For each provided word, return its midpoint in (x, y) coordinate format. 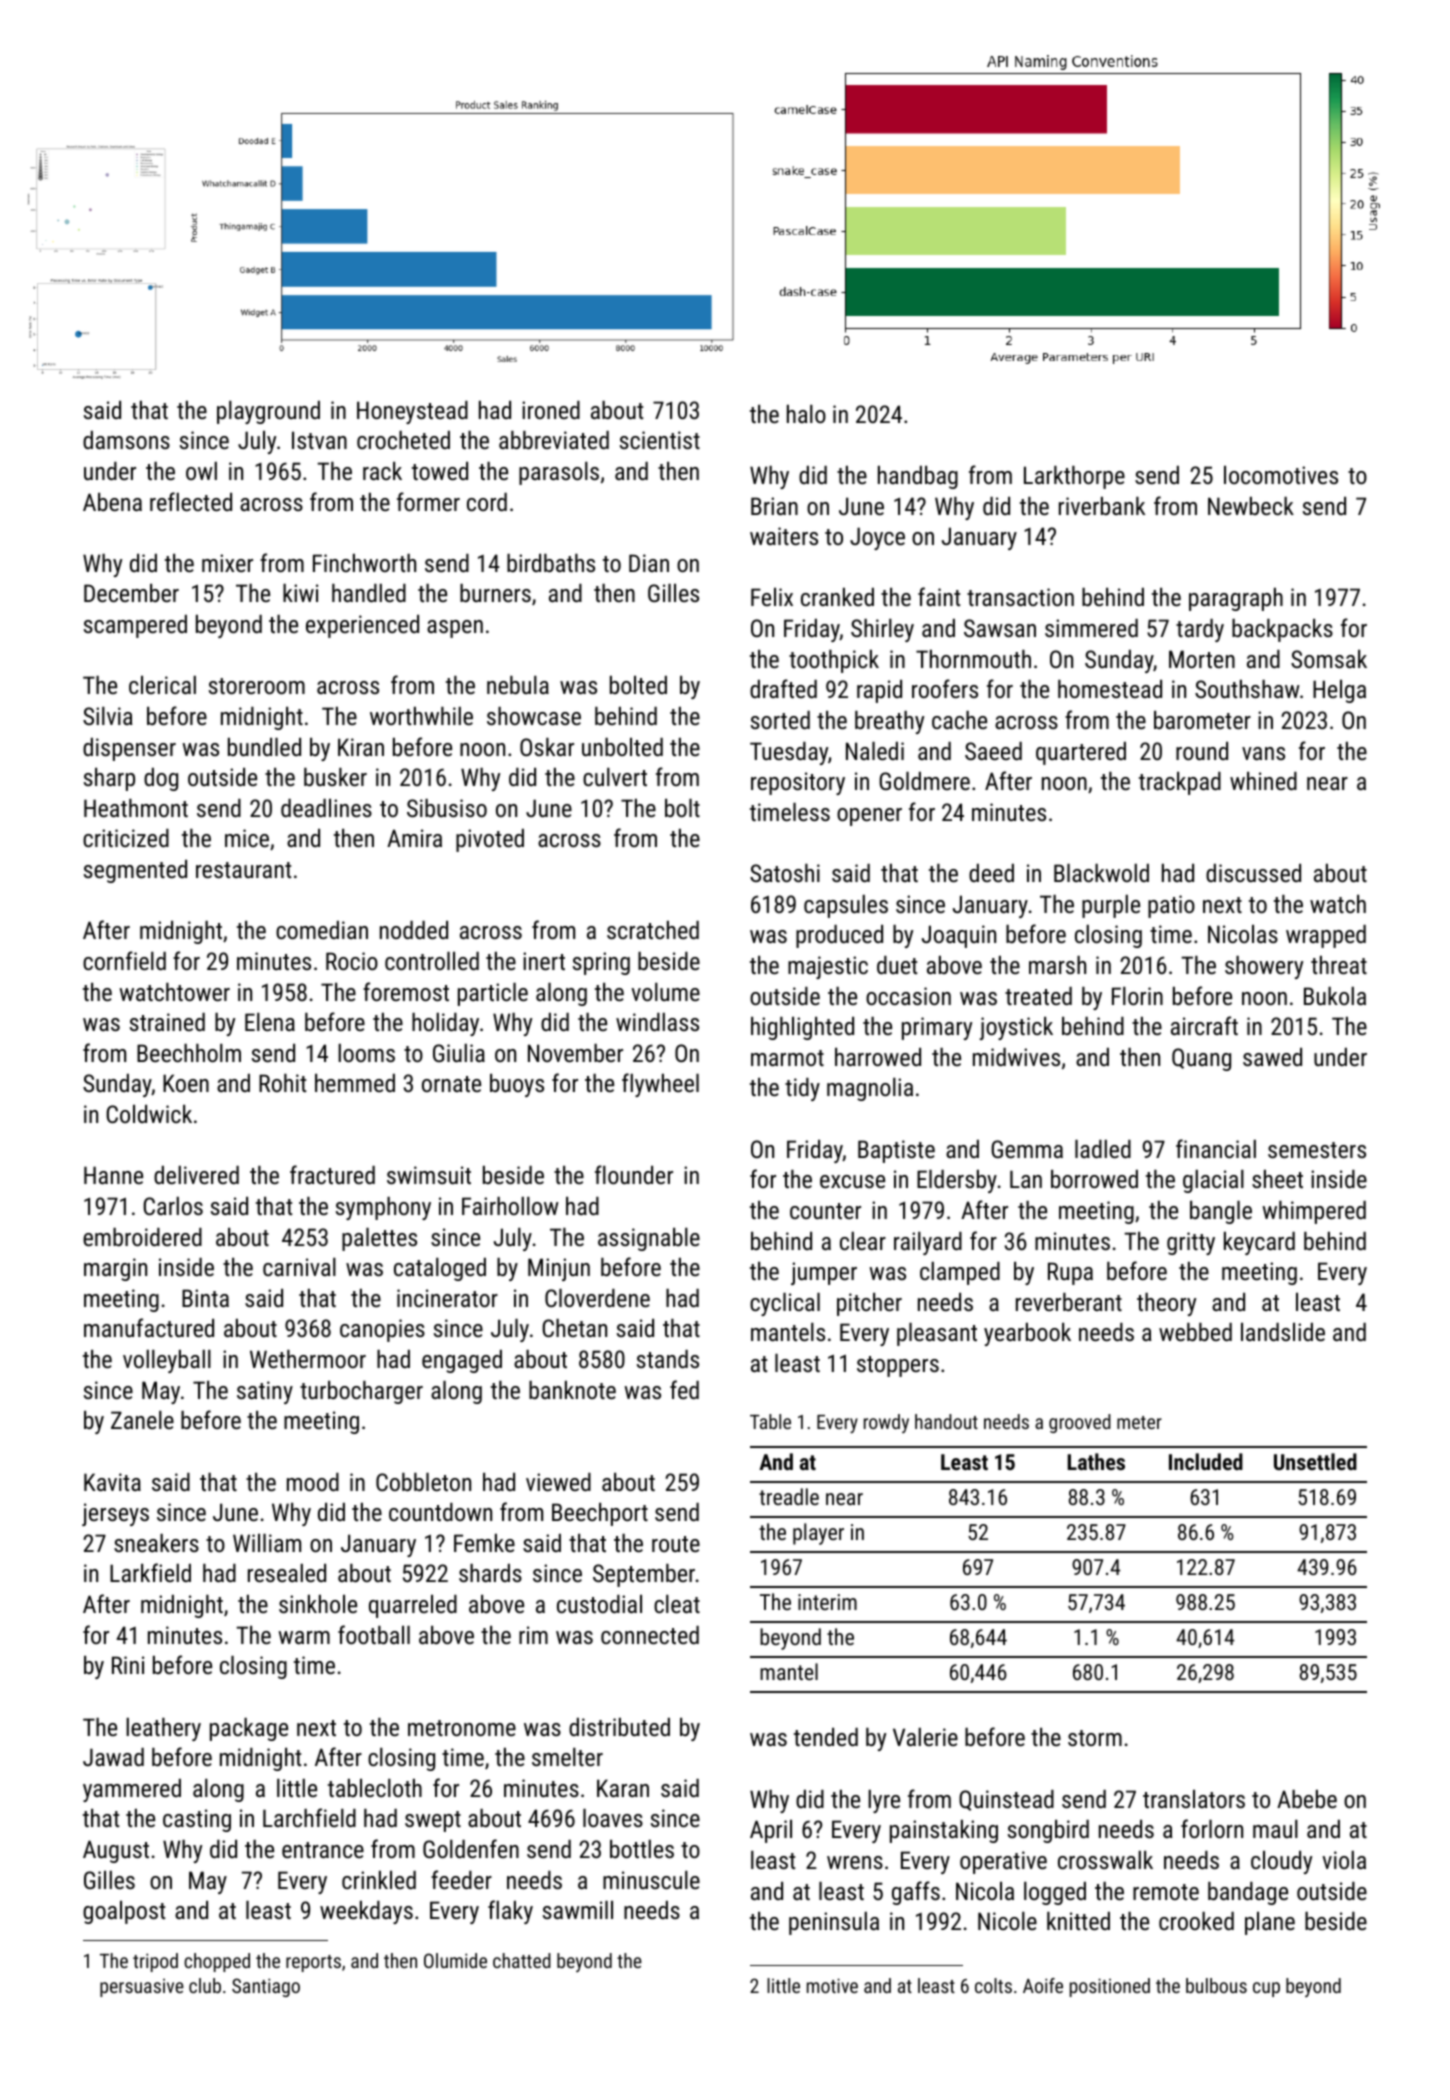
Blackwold (1101, 873)
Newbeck (1251, 506)
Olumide (455, 1960)
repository (798, 783)
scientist (660, 440)
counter (825, 1211)
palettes (379, 1239)
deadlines (326, 808)
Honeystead (412, 412)
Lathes (1096, 1461)
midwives (1016, 1057)
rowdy (886, 1423)
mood (313, 1482)
